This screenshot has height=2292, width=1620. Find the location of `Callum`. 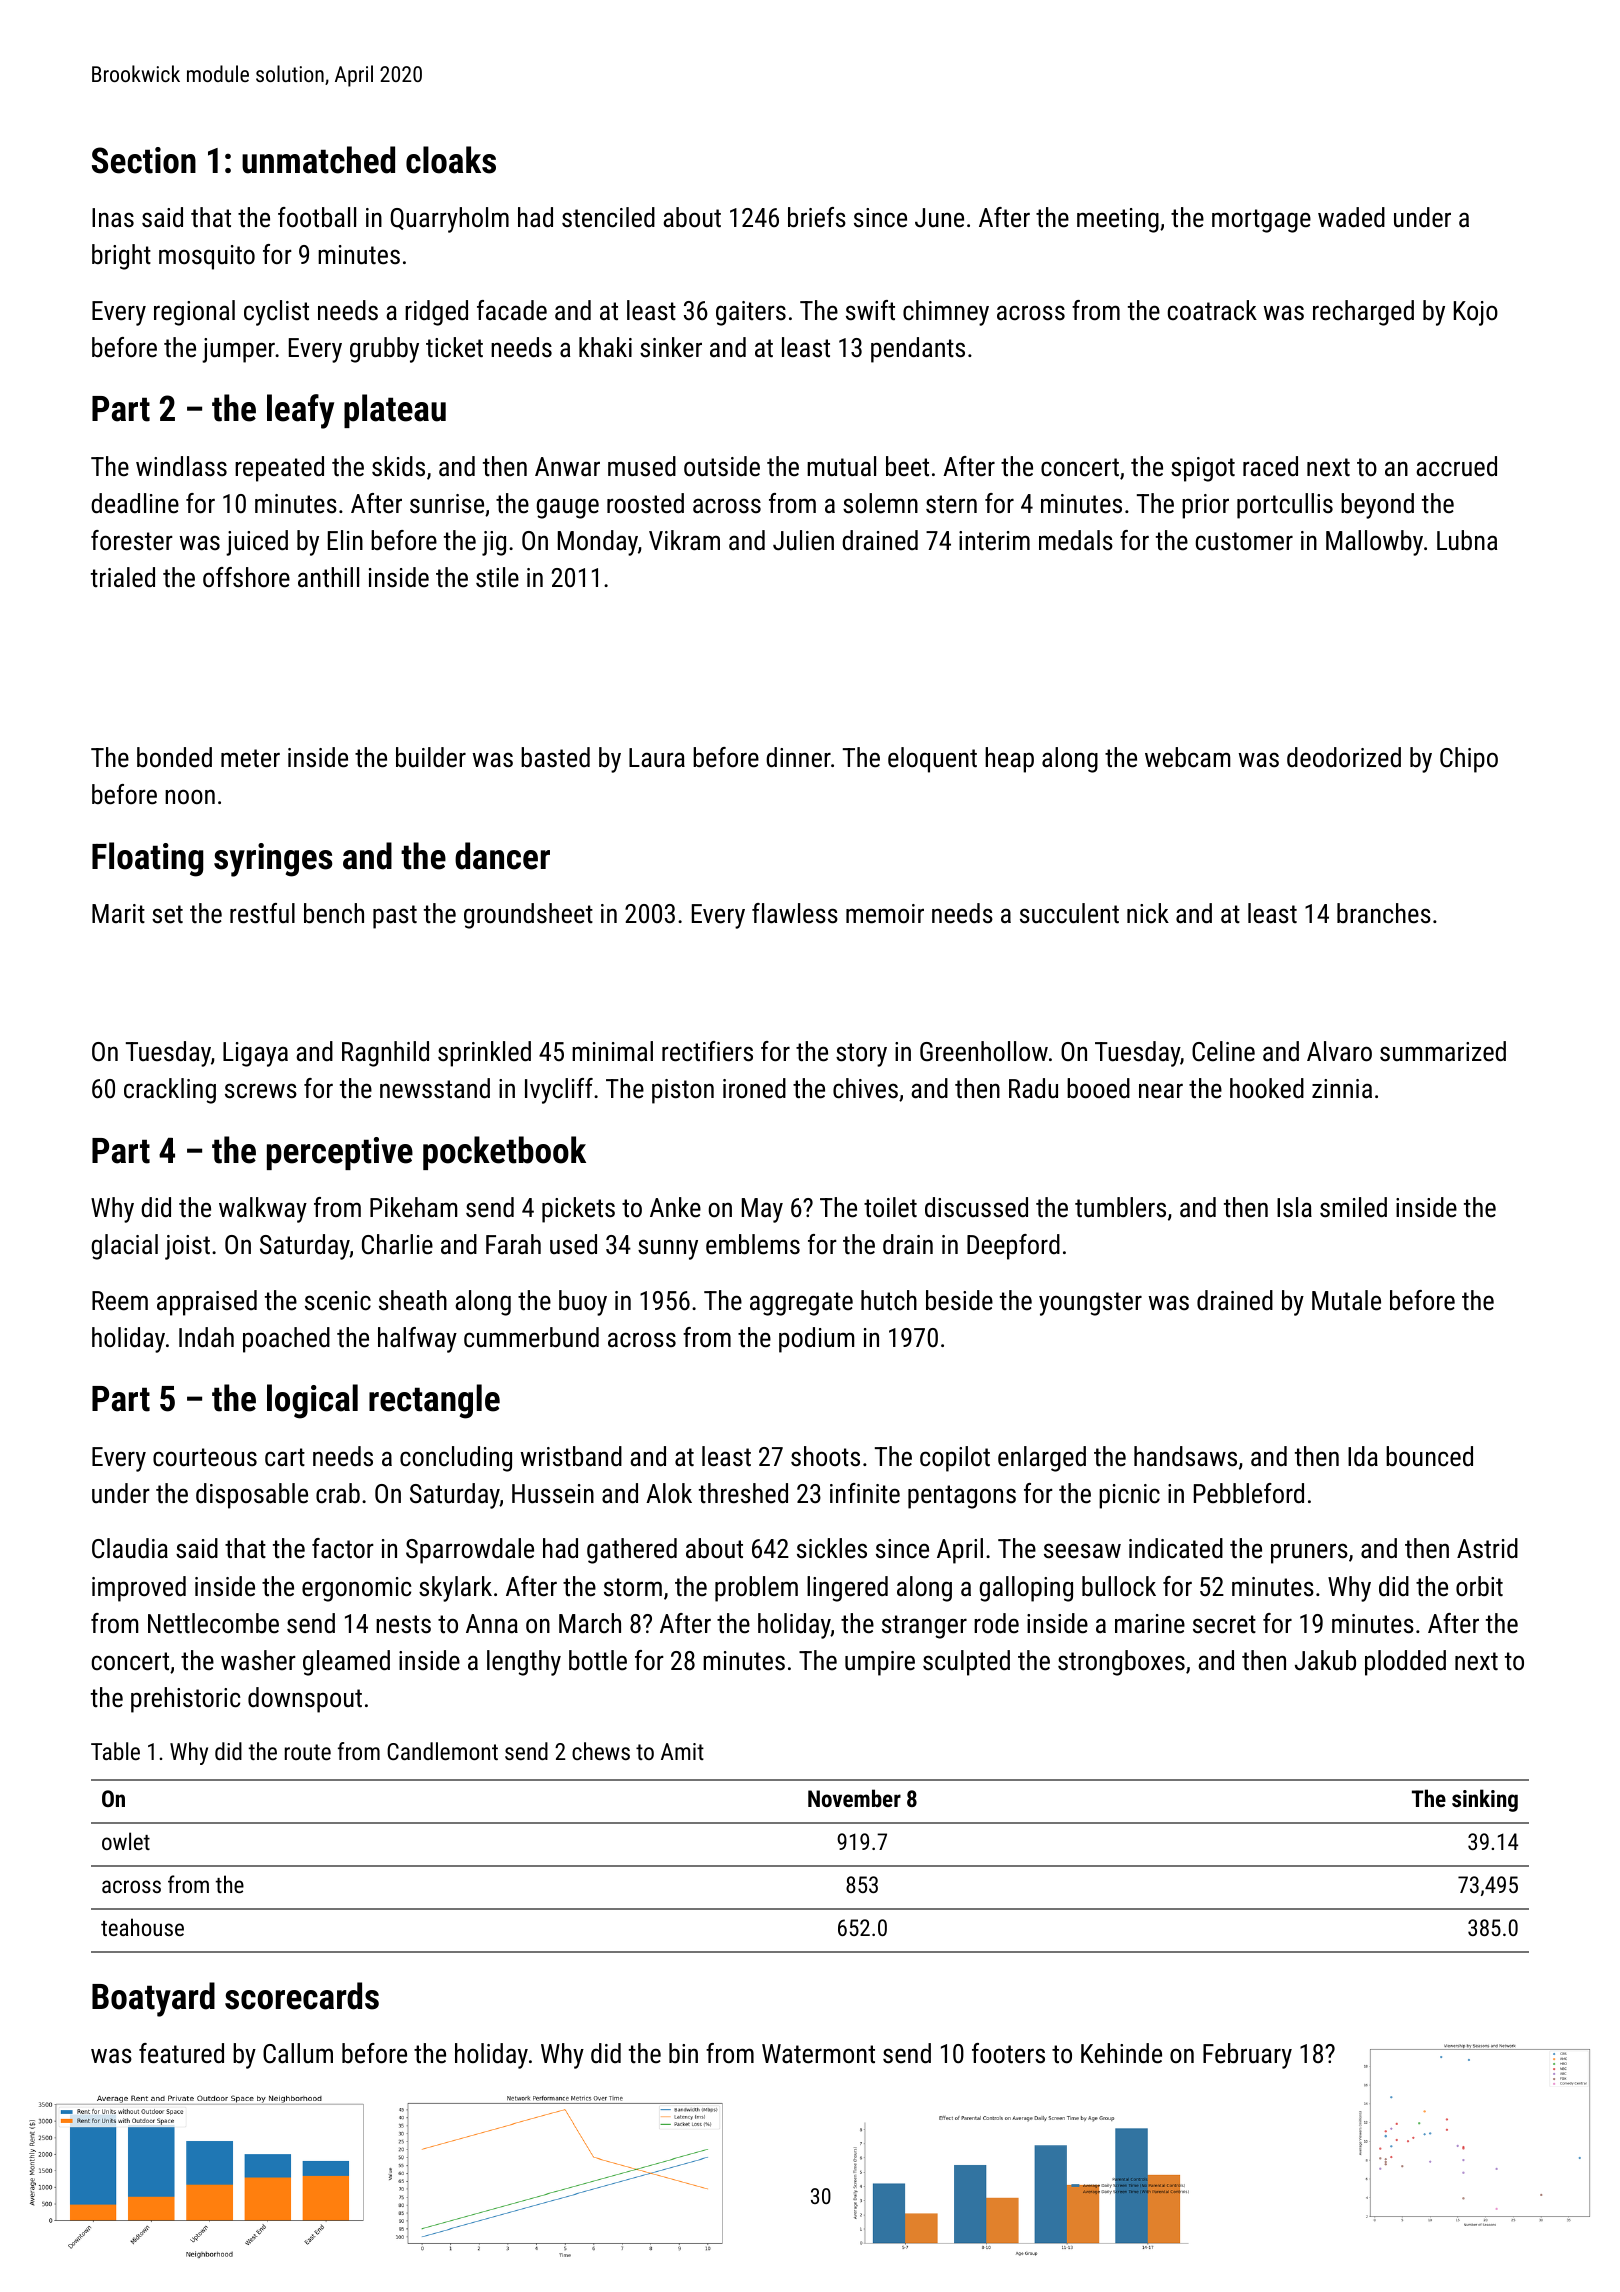

Callum is located at coordinates (298, 2053).
